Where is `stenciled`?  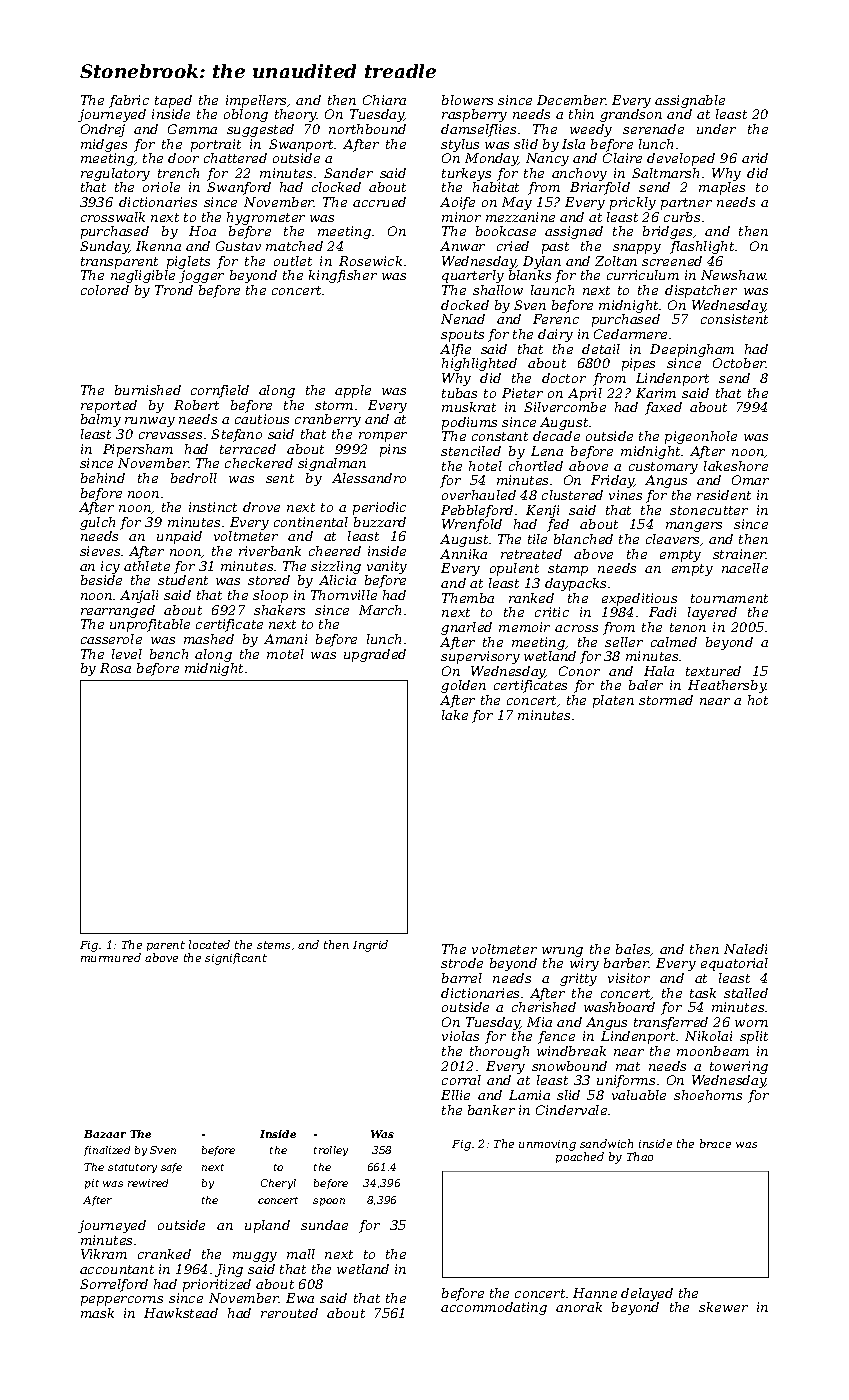
stenciled is located at coordinates (471, 451).
